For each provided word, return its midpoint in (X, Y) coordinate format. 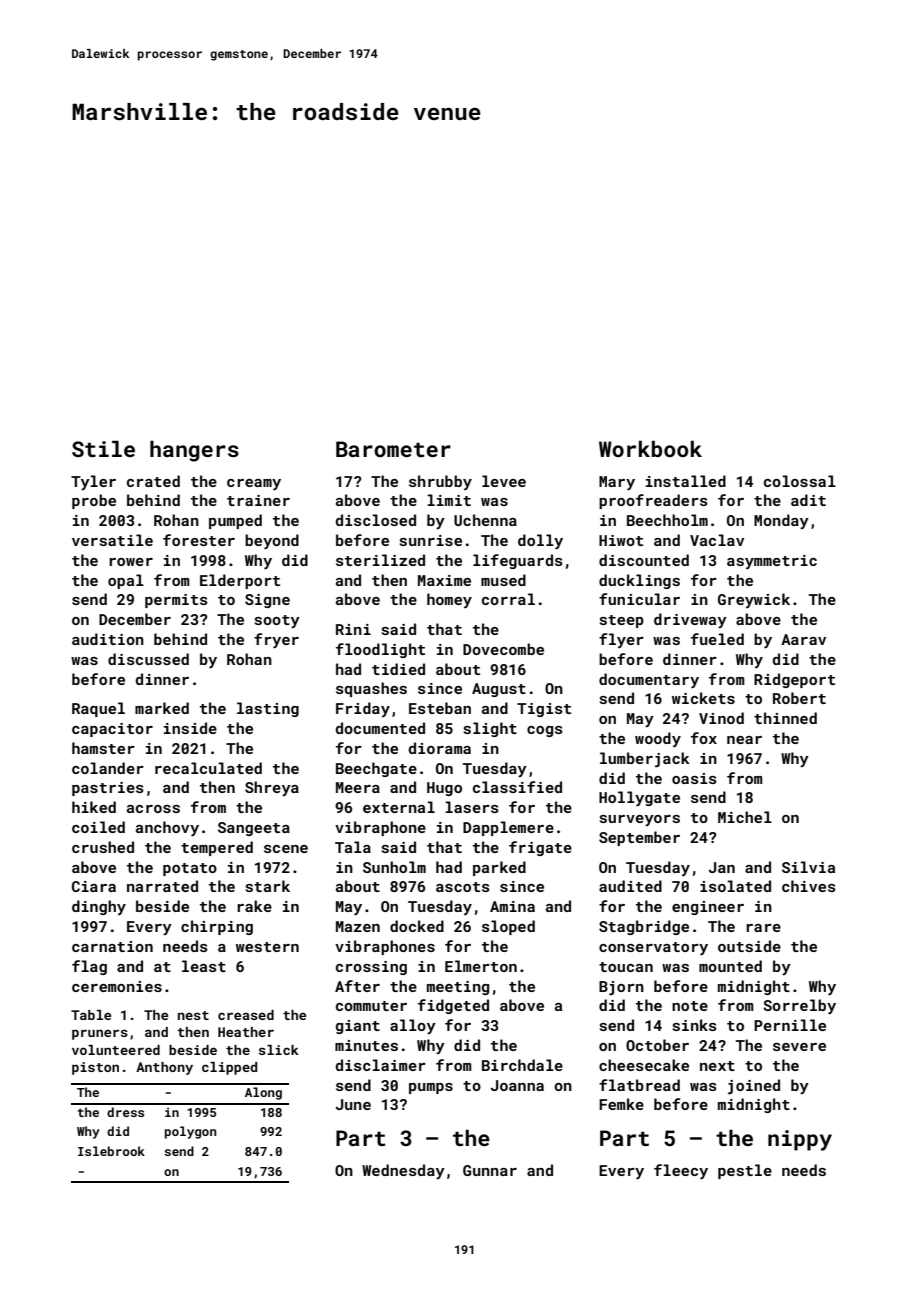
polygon (191, 1132)
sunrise (431, 540)
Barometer (393, 449)
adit (808, 500)
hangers (194, 451)
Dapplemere (508, 828)
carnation (112, 946)
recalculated (208, 768)
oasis (694, 778)
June (353, 1104)
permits (176, 601)
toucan (626, 967)
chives (809, 886)
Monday (781, 521)
